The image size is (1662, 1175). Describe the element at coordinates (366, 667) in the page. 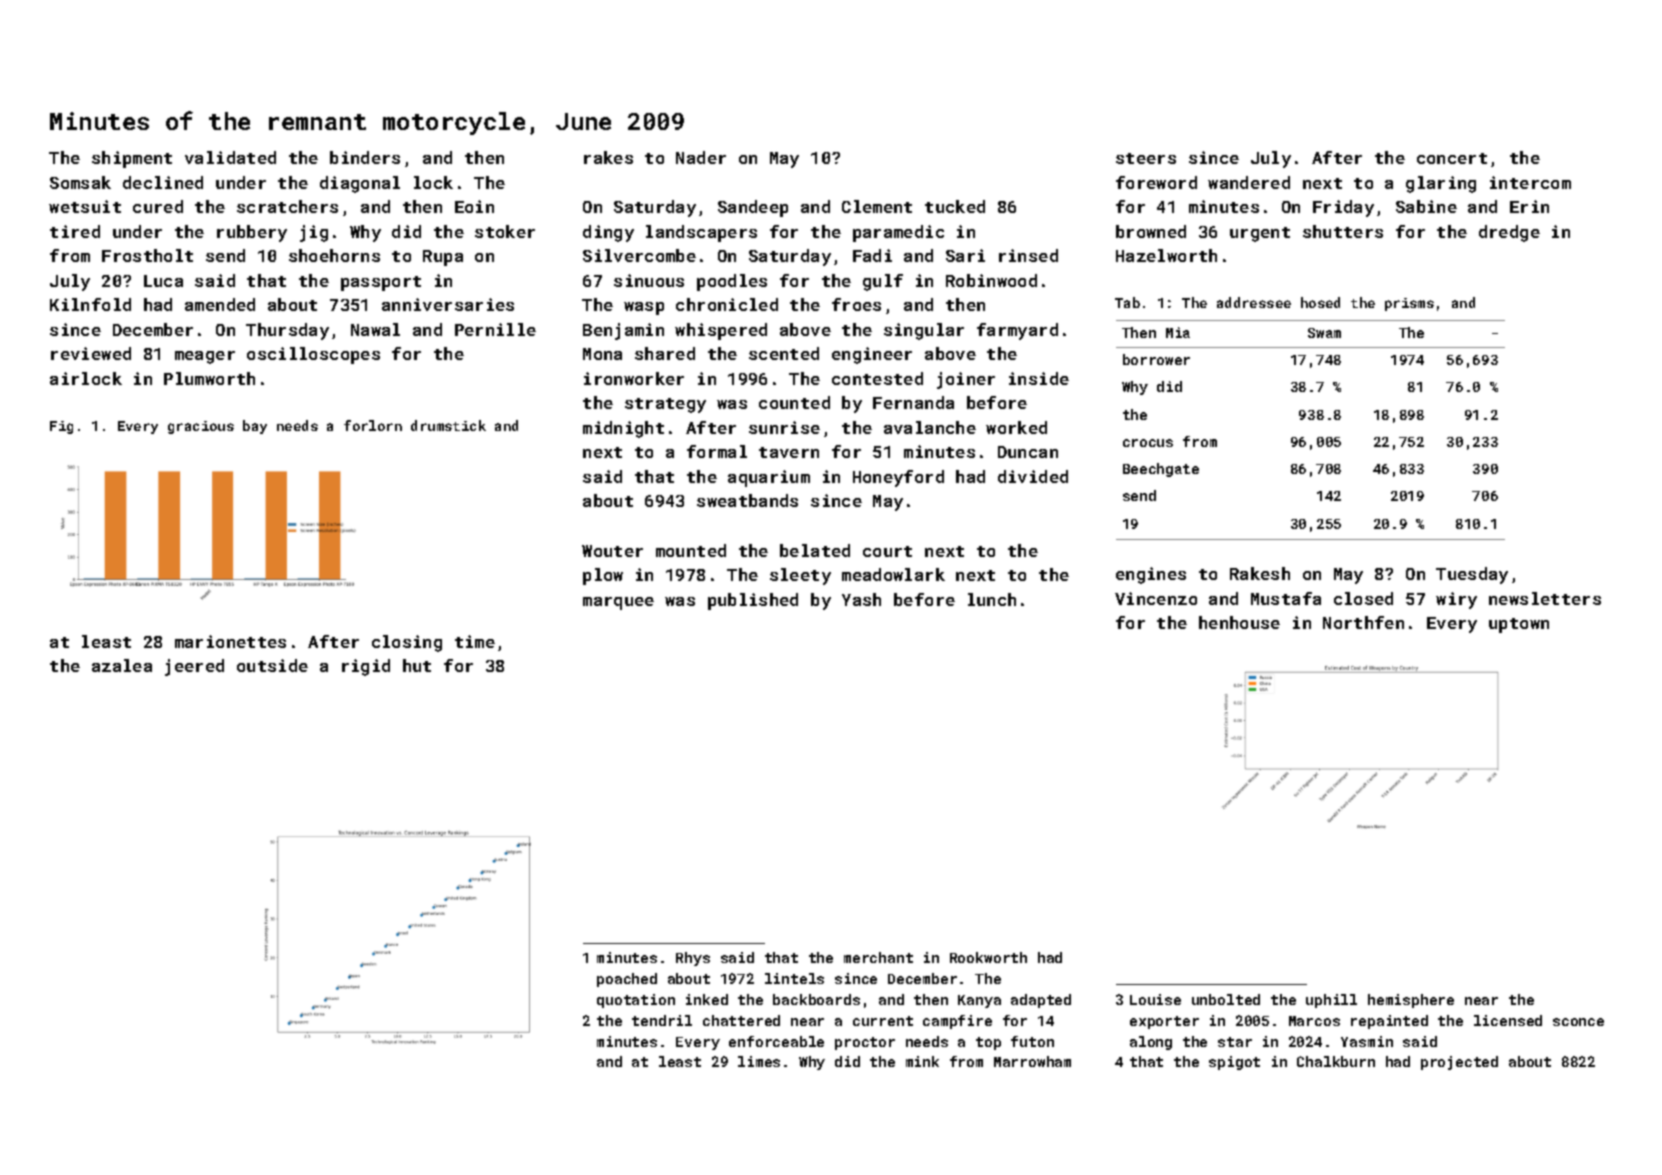

I see `rigid` at that location.
